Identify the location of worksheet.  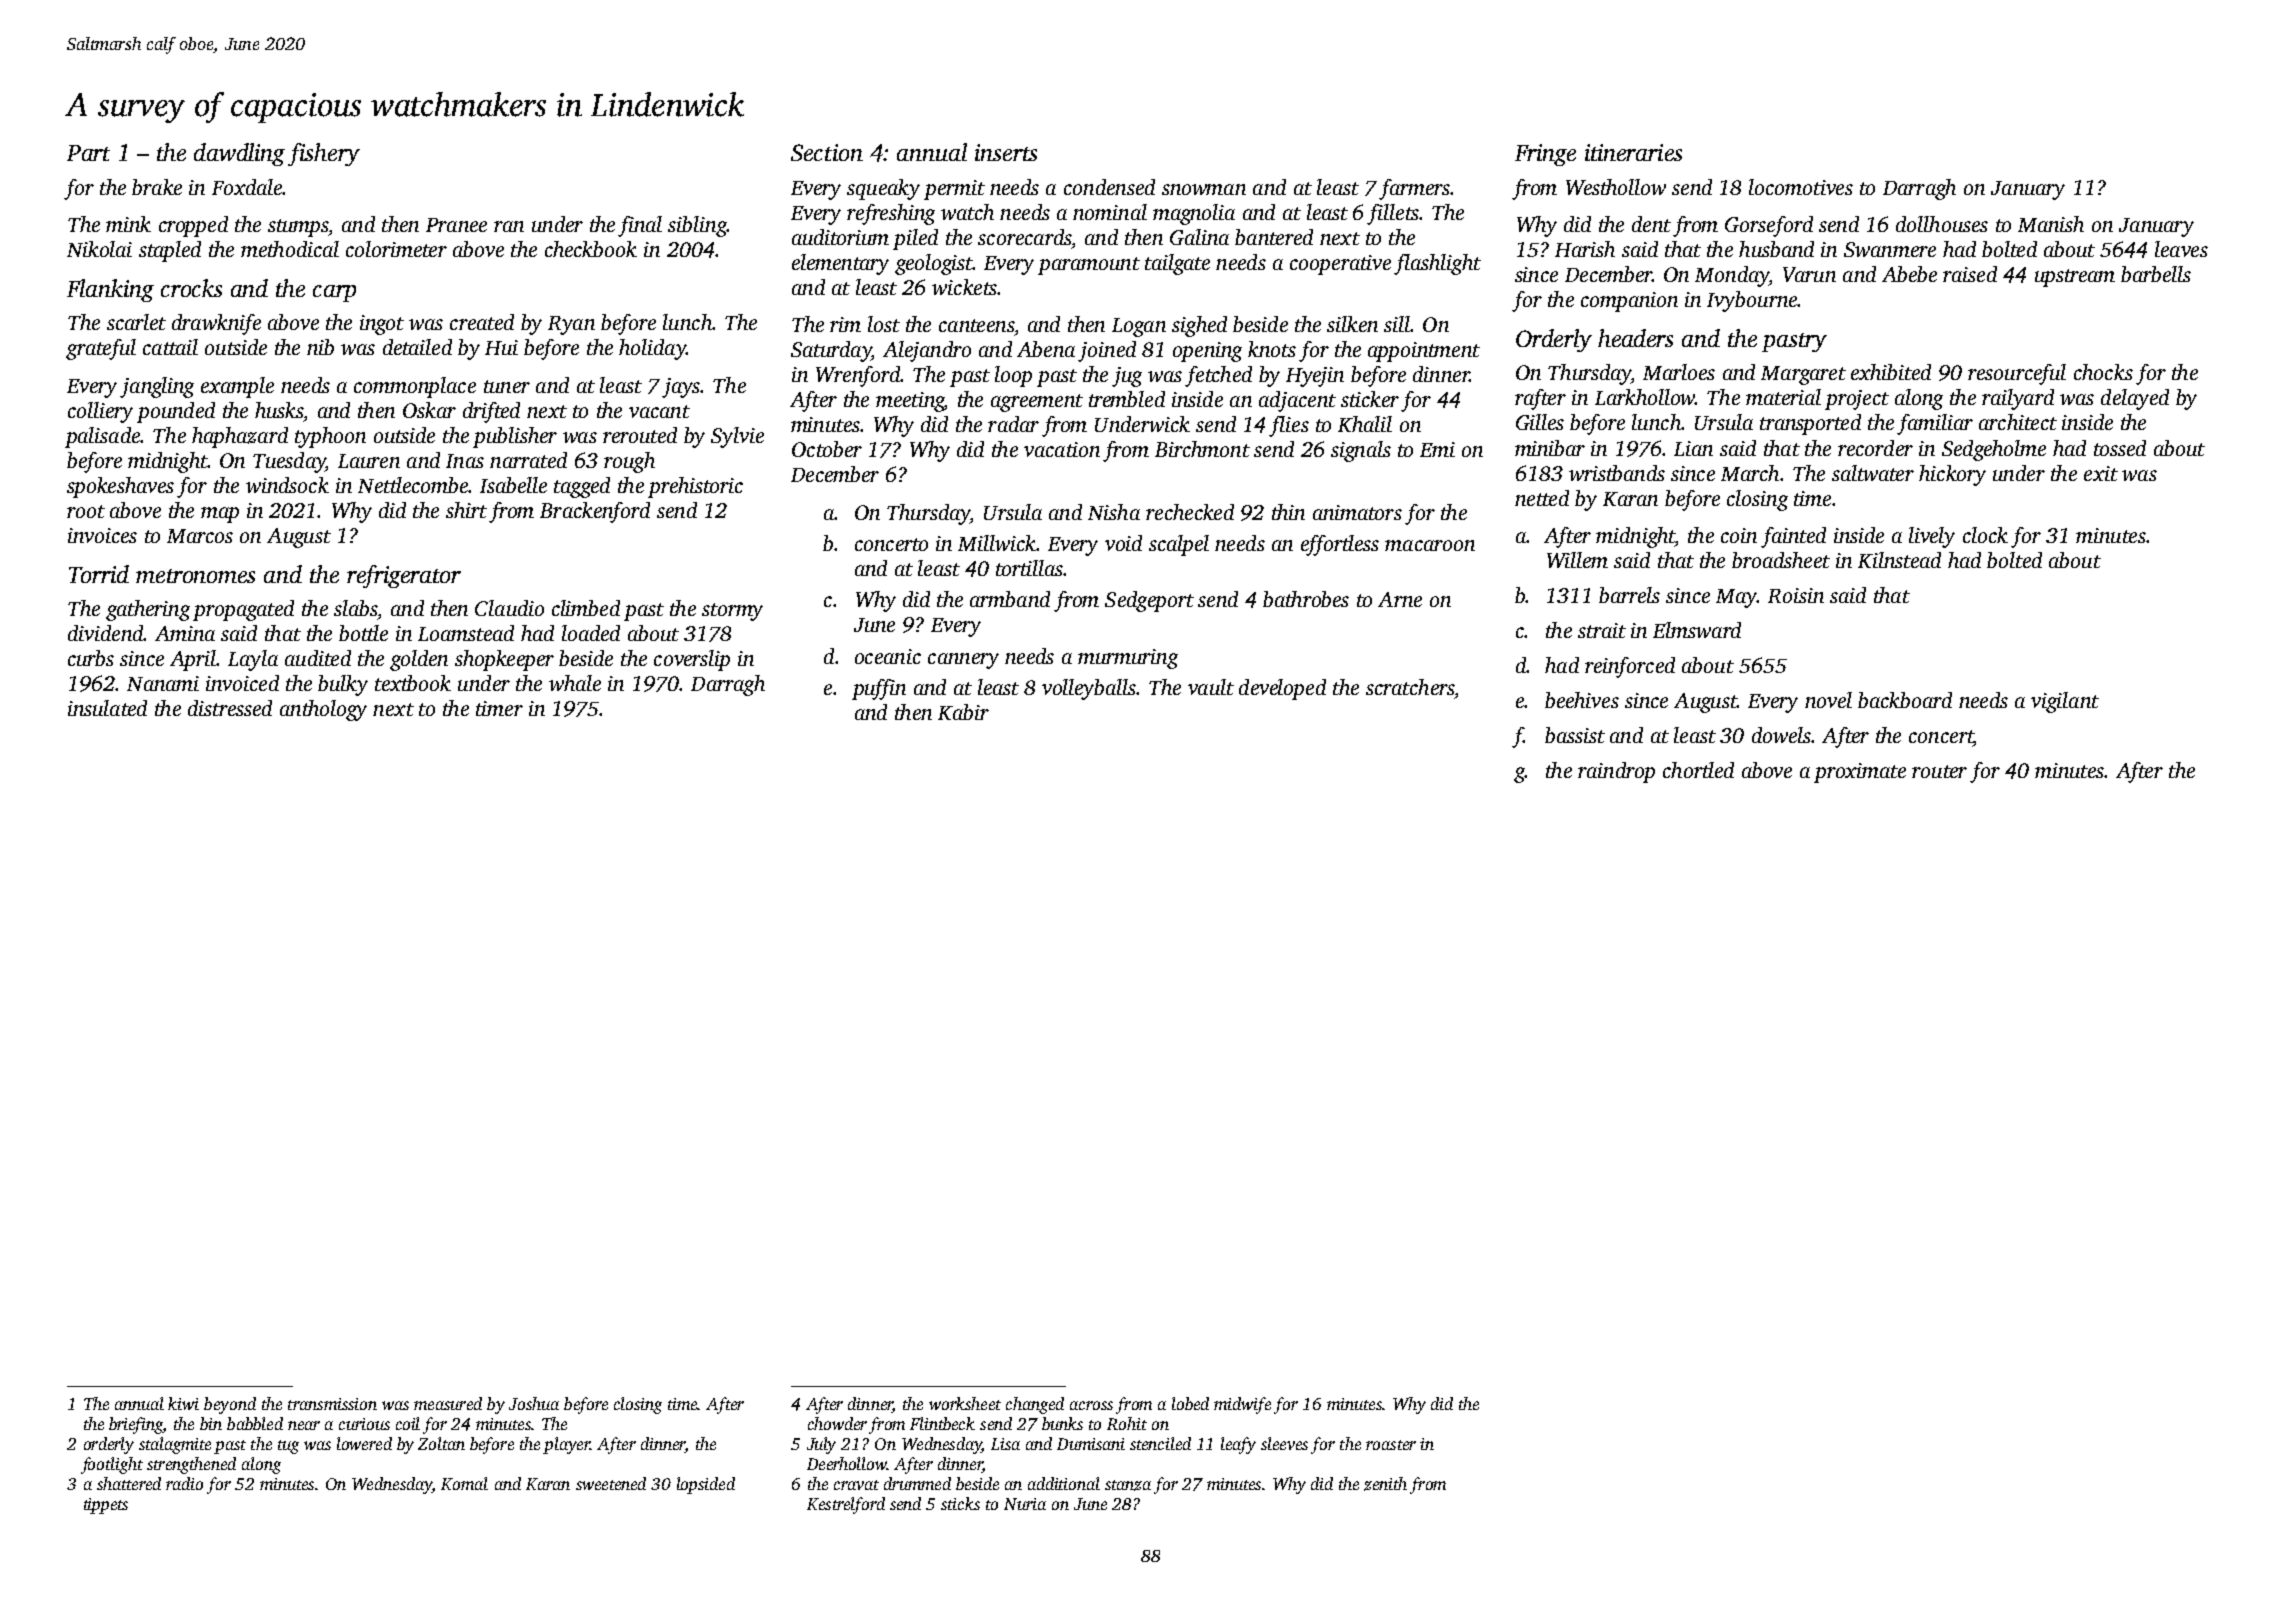
(965, 1403).
